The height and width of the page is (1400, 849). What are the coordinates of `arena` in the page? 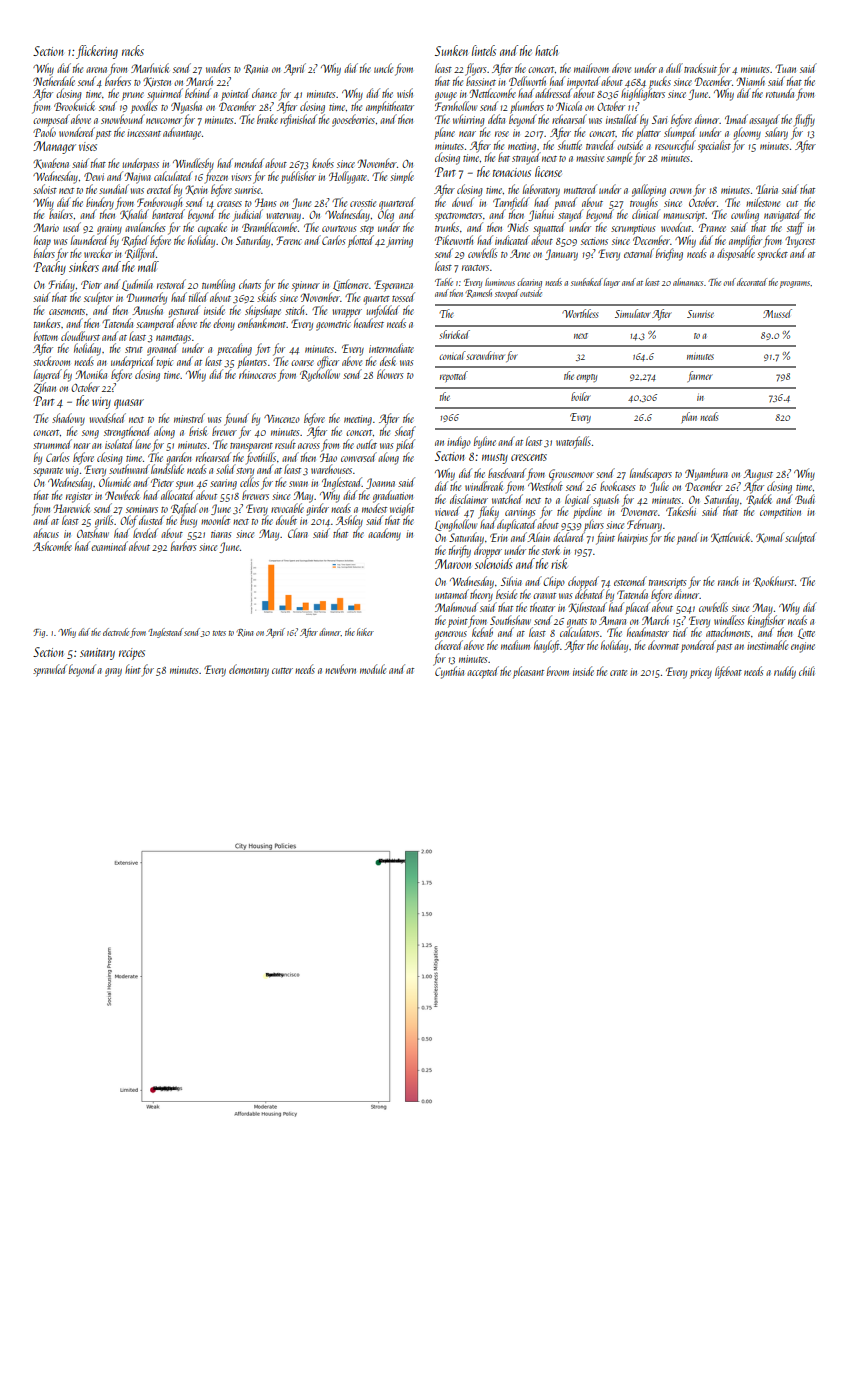 It's located at (96, 70).
